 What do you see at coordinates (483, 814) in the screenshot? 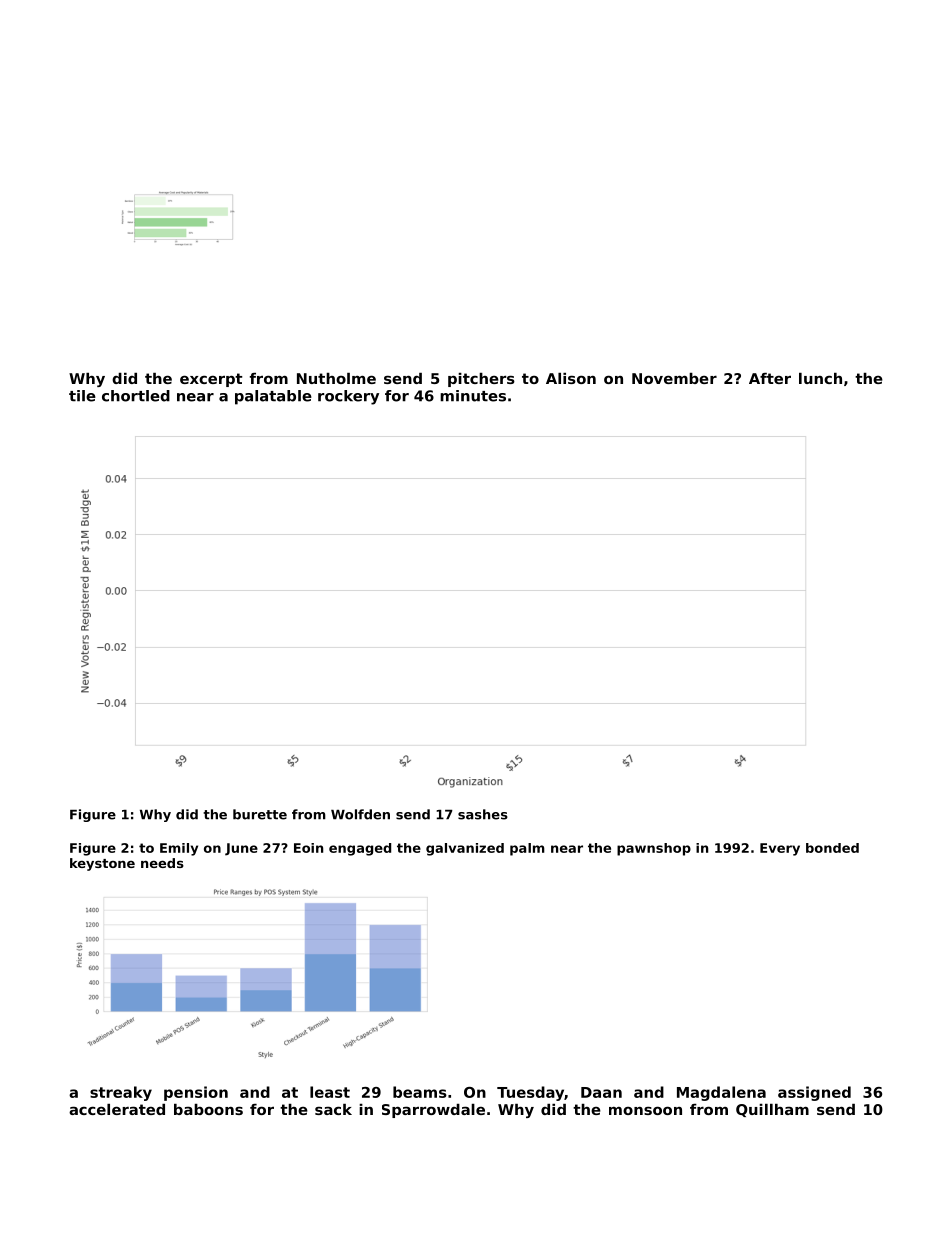
I see `sashes` at bounding box center [483, 814].
